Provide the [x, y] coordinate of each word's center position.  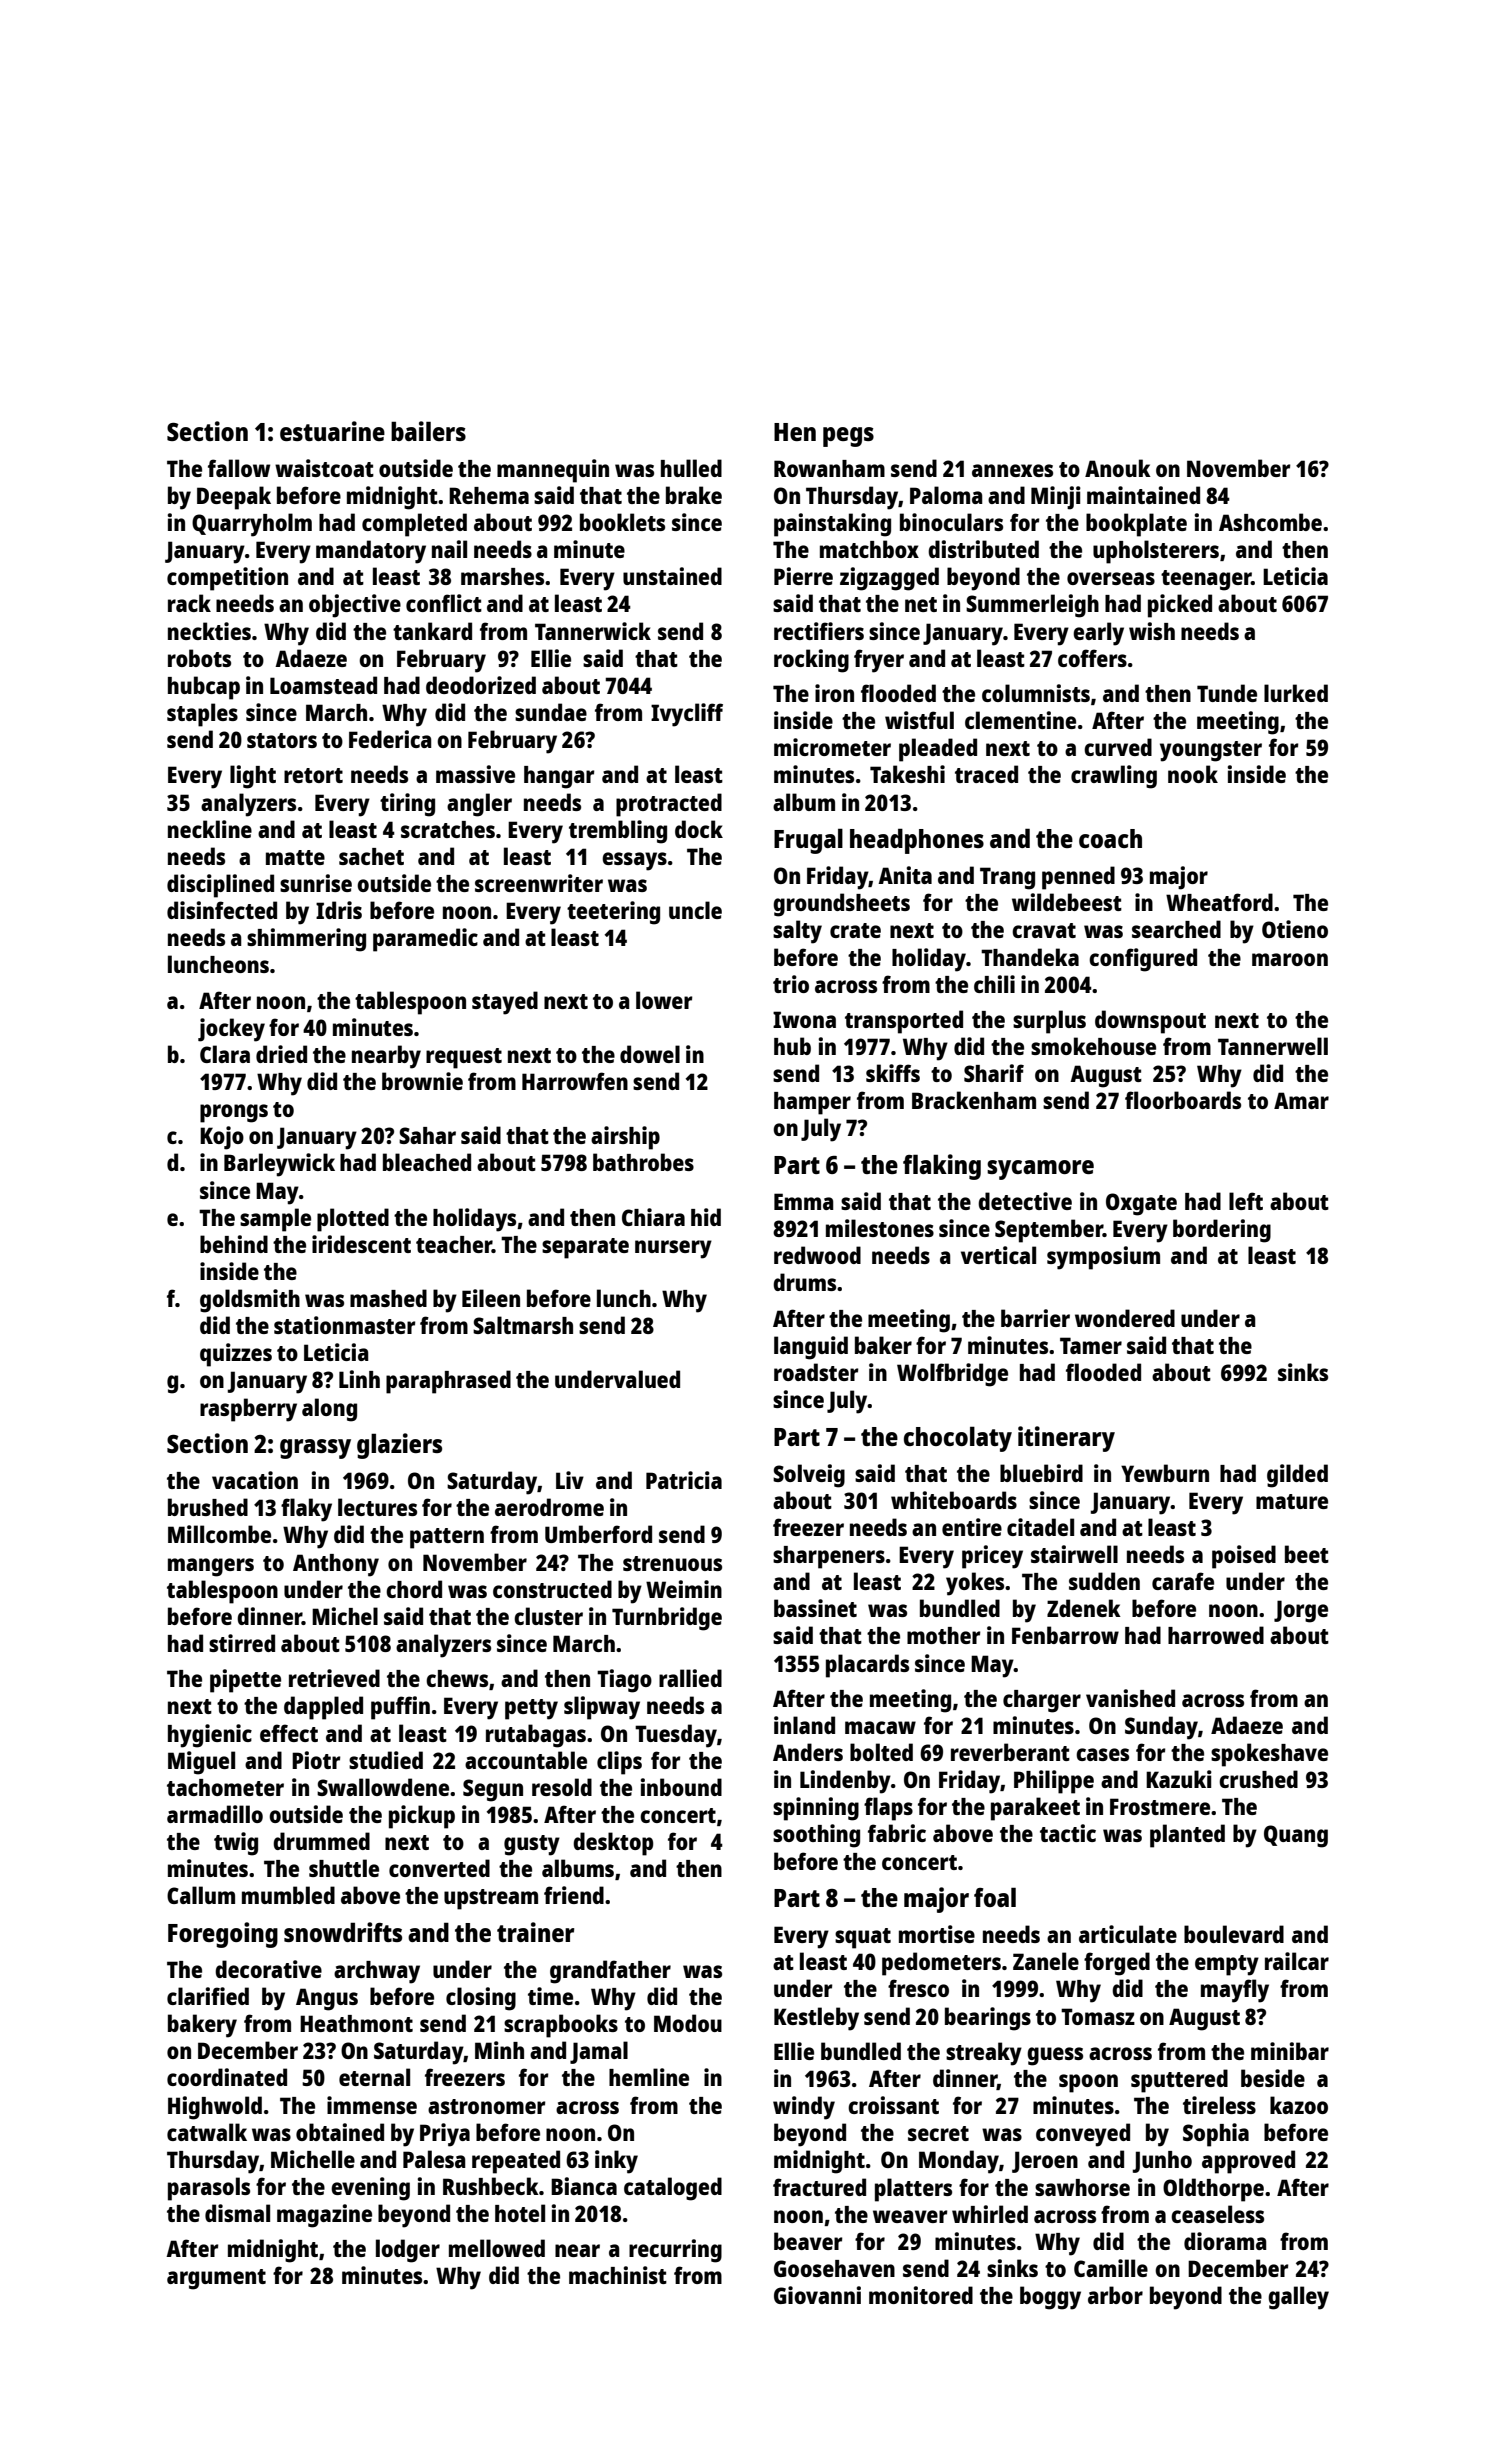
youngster [1211, 751]
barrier [1035, 1318]
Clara [225, 1054]
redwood [817, 1255]
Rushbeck [491, 2186]
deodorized [481, 685]
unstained [672, 576]
